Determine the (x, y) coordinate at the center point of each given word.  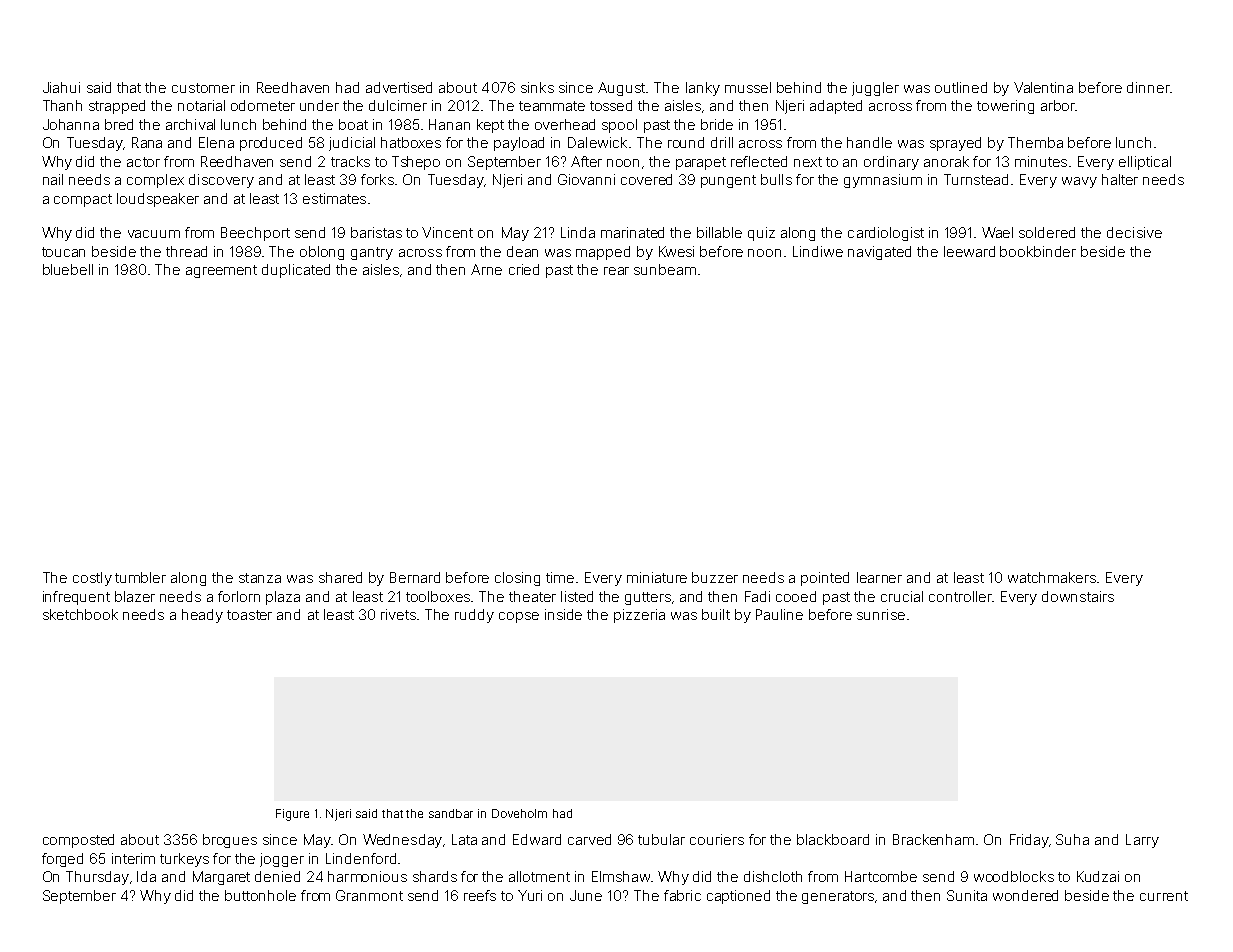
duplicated (296, 271)
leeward (969, 251)
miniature (657, 577)
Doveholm (519, 813)
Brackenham (933, 839)
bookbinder (1038, 251)
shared (340, 577)
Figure (292, 815)
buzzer (715, 577)
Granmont (369, 895)
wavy (1079, 182)
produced (271, 144)
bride (717, 124)
